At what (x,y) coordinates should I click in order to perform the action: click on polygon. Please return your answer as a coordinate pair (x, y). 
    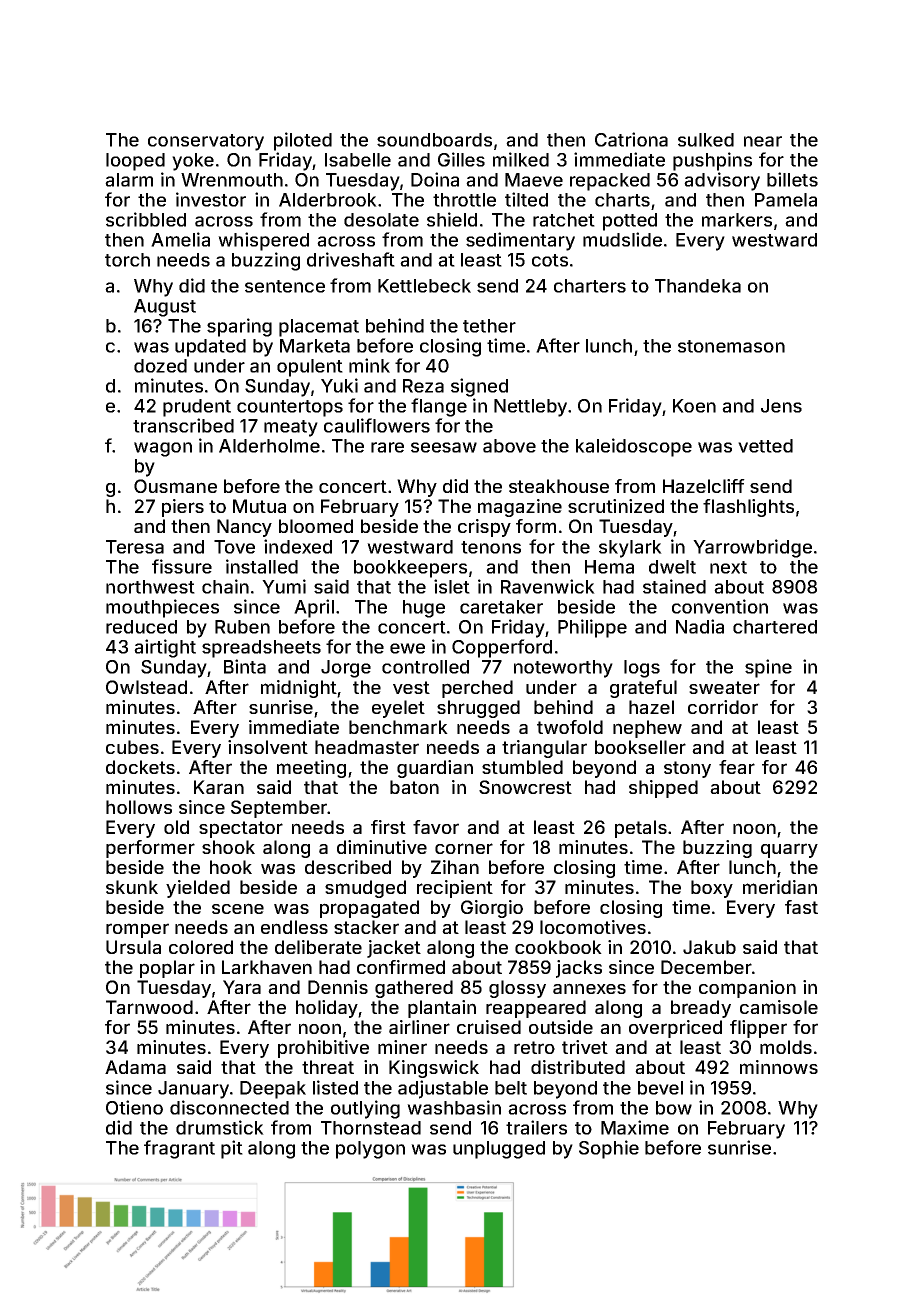
    Looking at the image, I should click on (370, 1150).
